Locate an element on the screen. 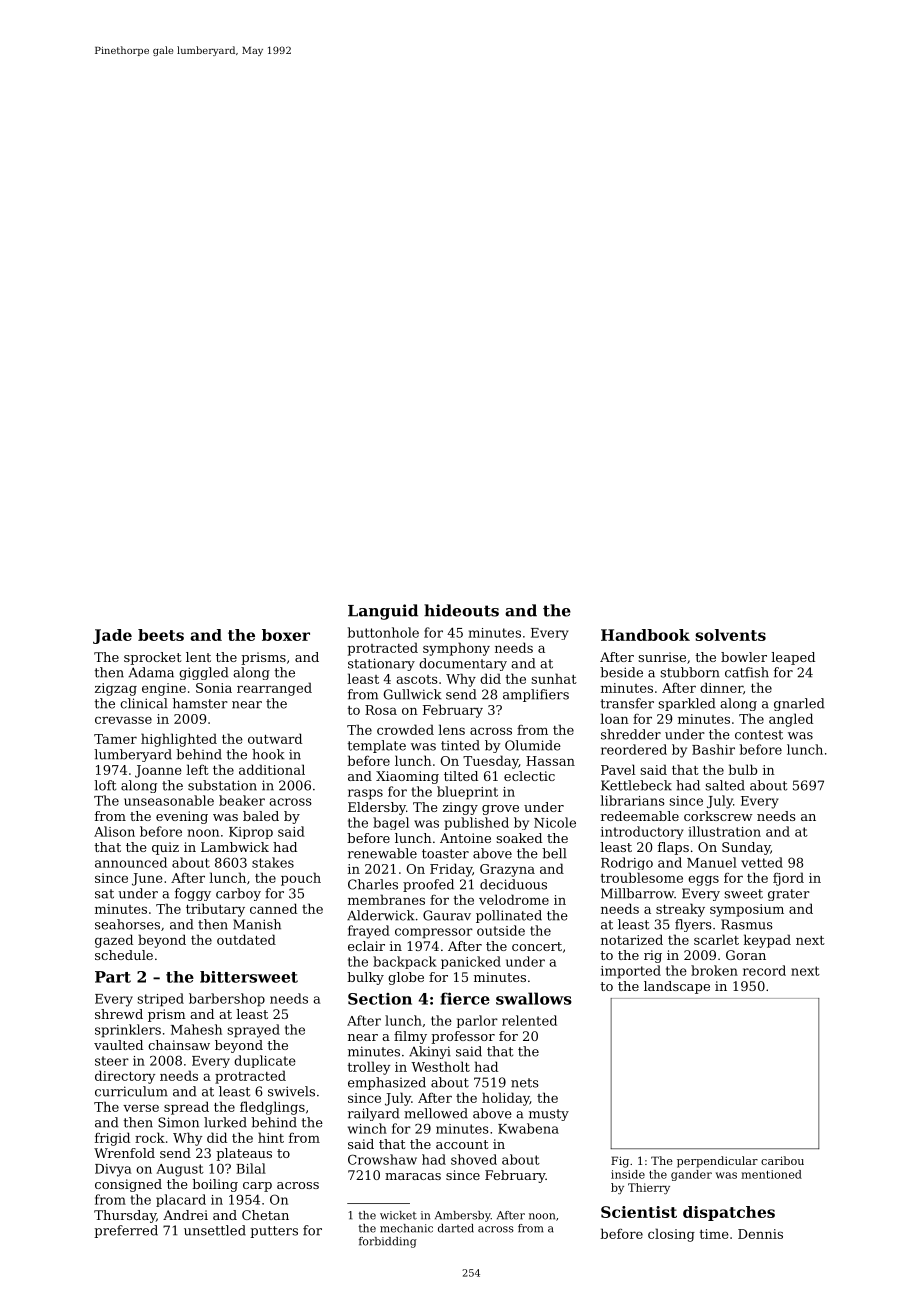 The width and height of the screenshot is (924, 1308). Kettlebeck is located at coordinates (636, 785).
